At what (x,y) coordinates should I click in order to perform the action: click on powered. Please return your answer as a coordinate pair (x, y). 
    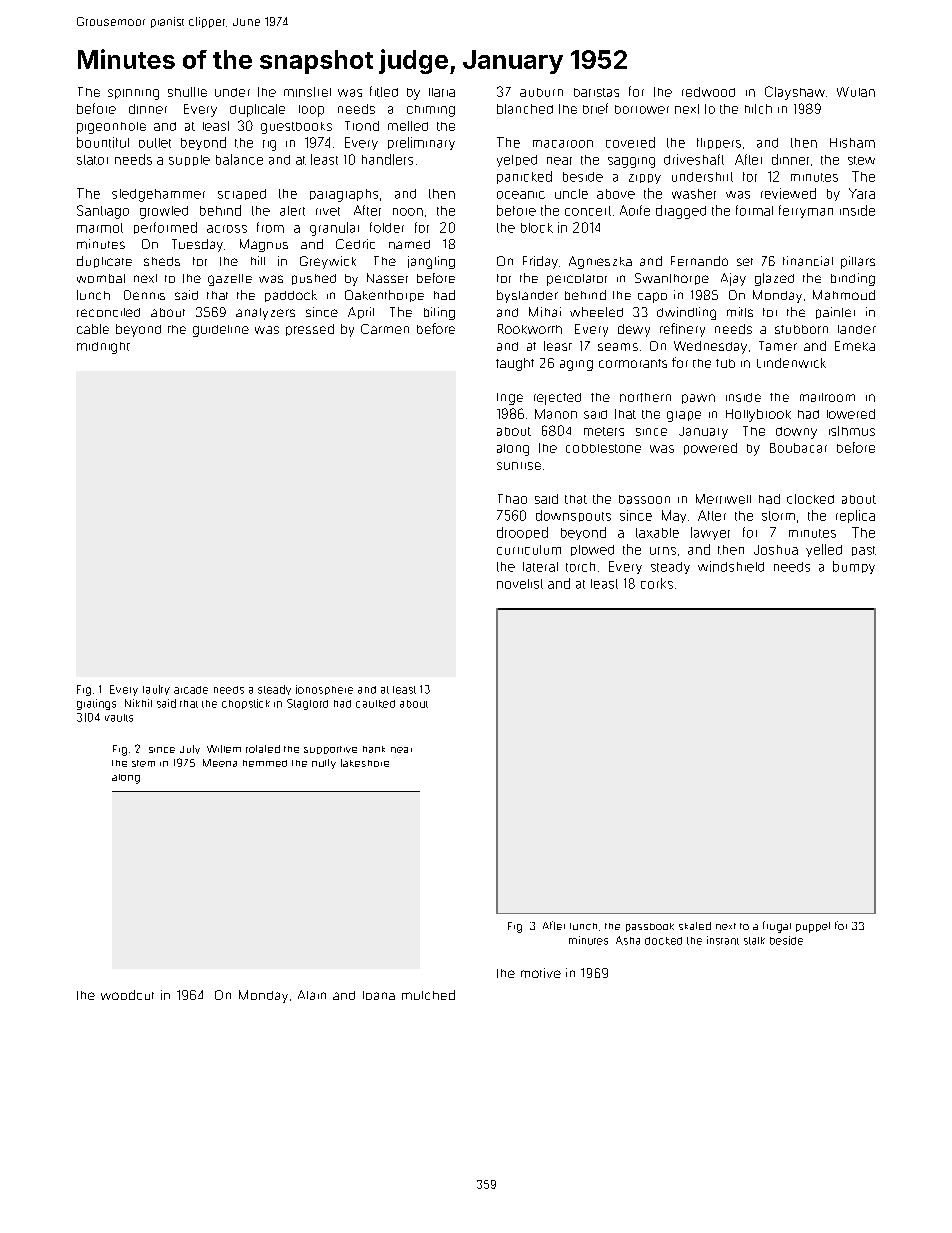
    Looking at the image, I should click on (710, 449).
